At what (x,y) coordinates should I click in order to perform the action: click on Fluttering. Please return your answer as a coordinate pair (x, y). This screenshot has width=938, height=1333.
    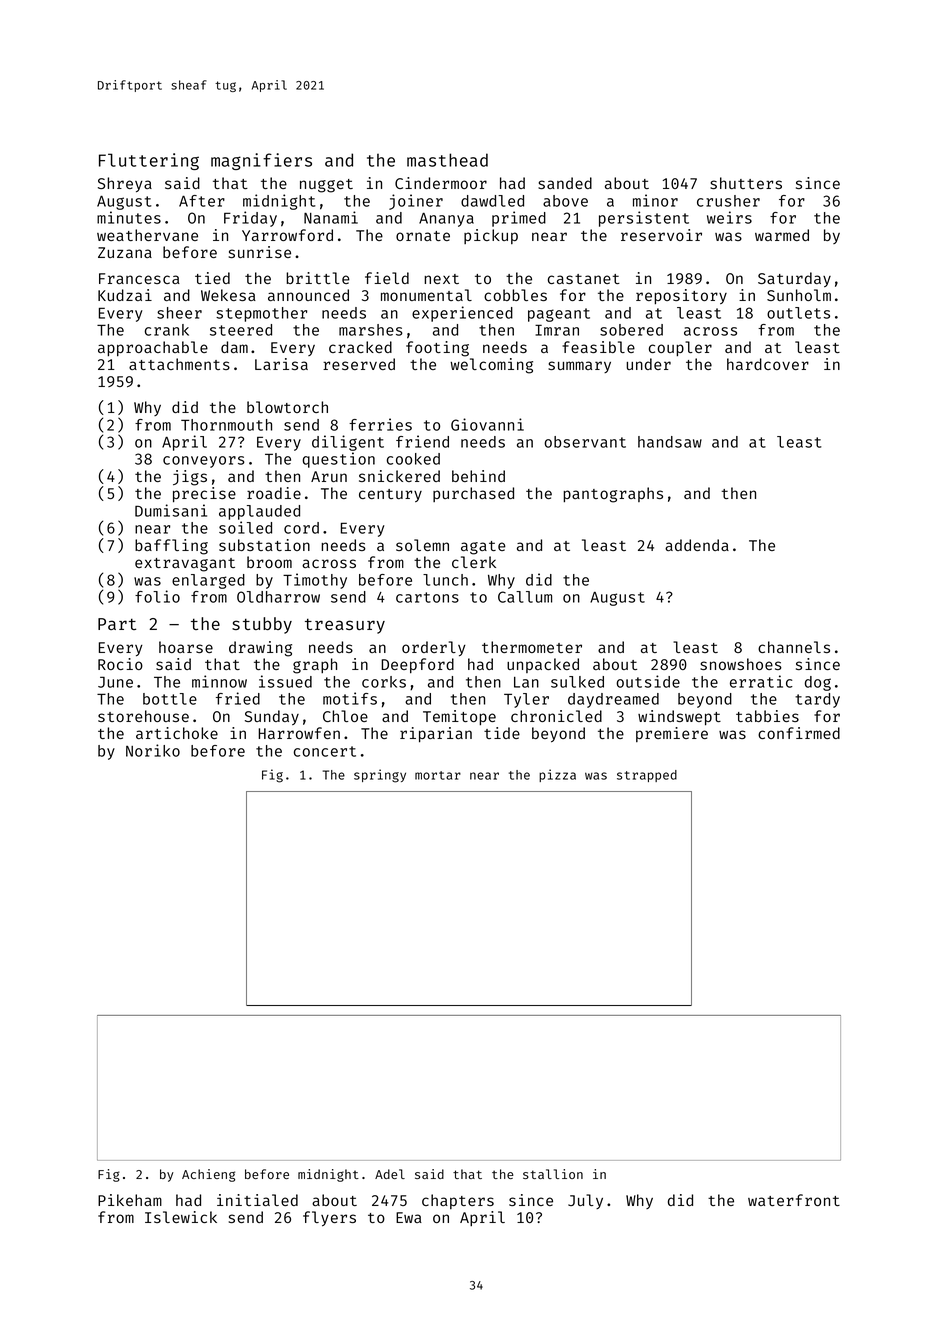
    Looking at the image, I should click on (149, 161).
